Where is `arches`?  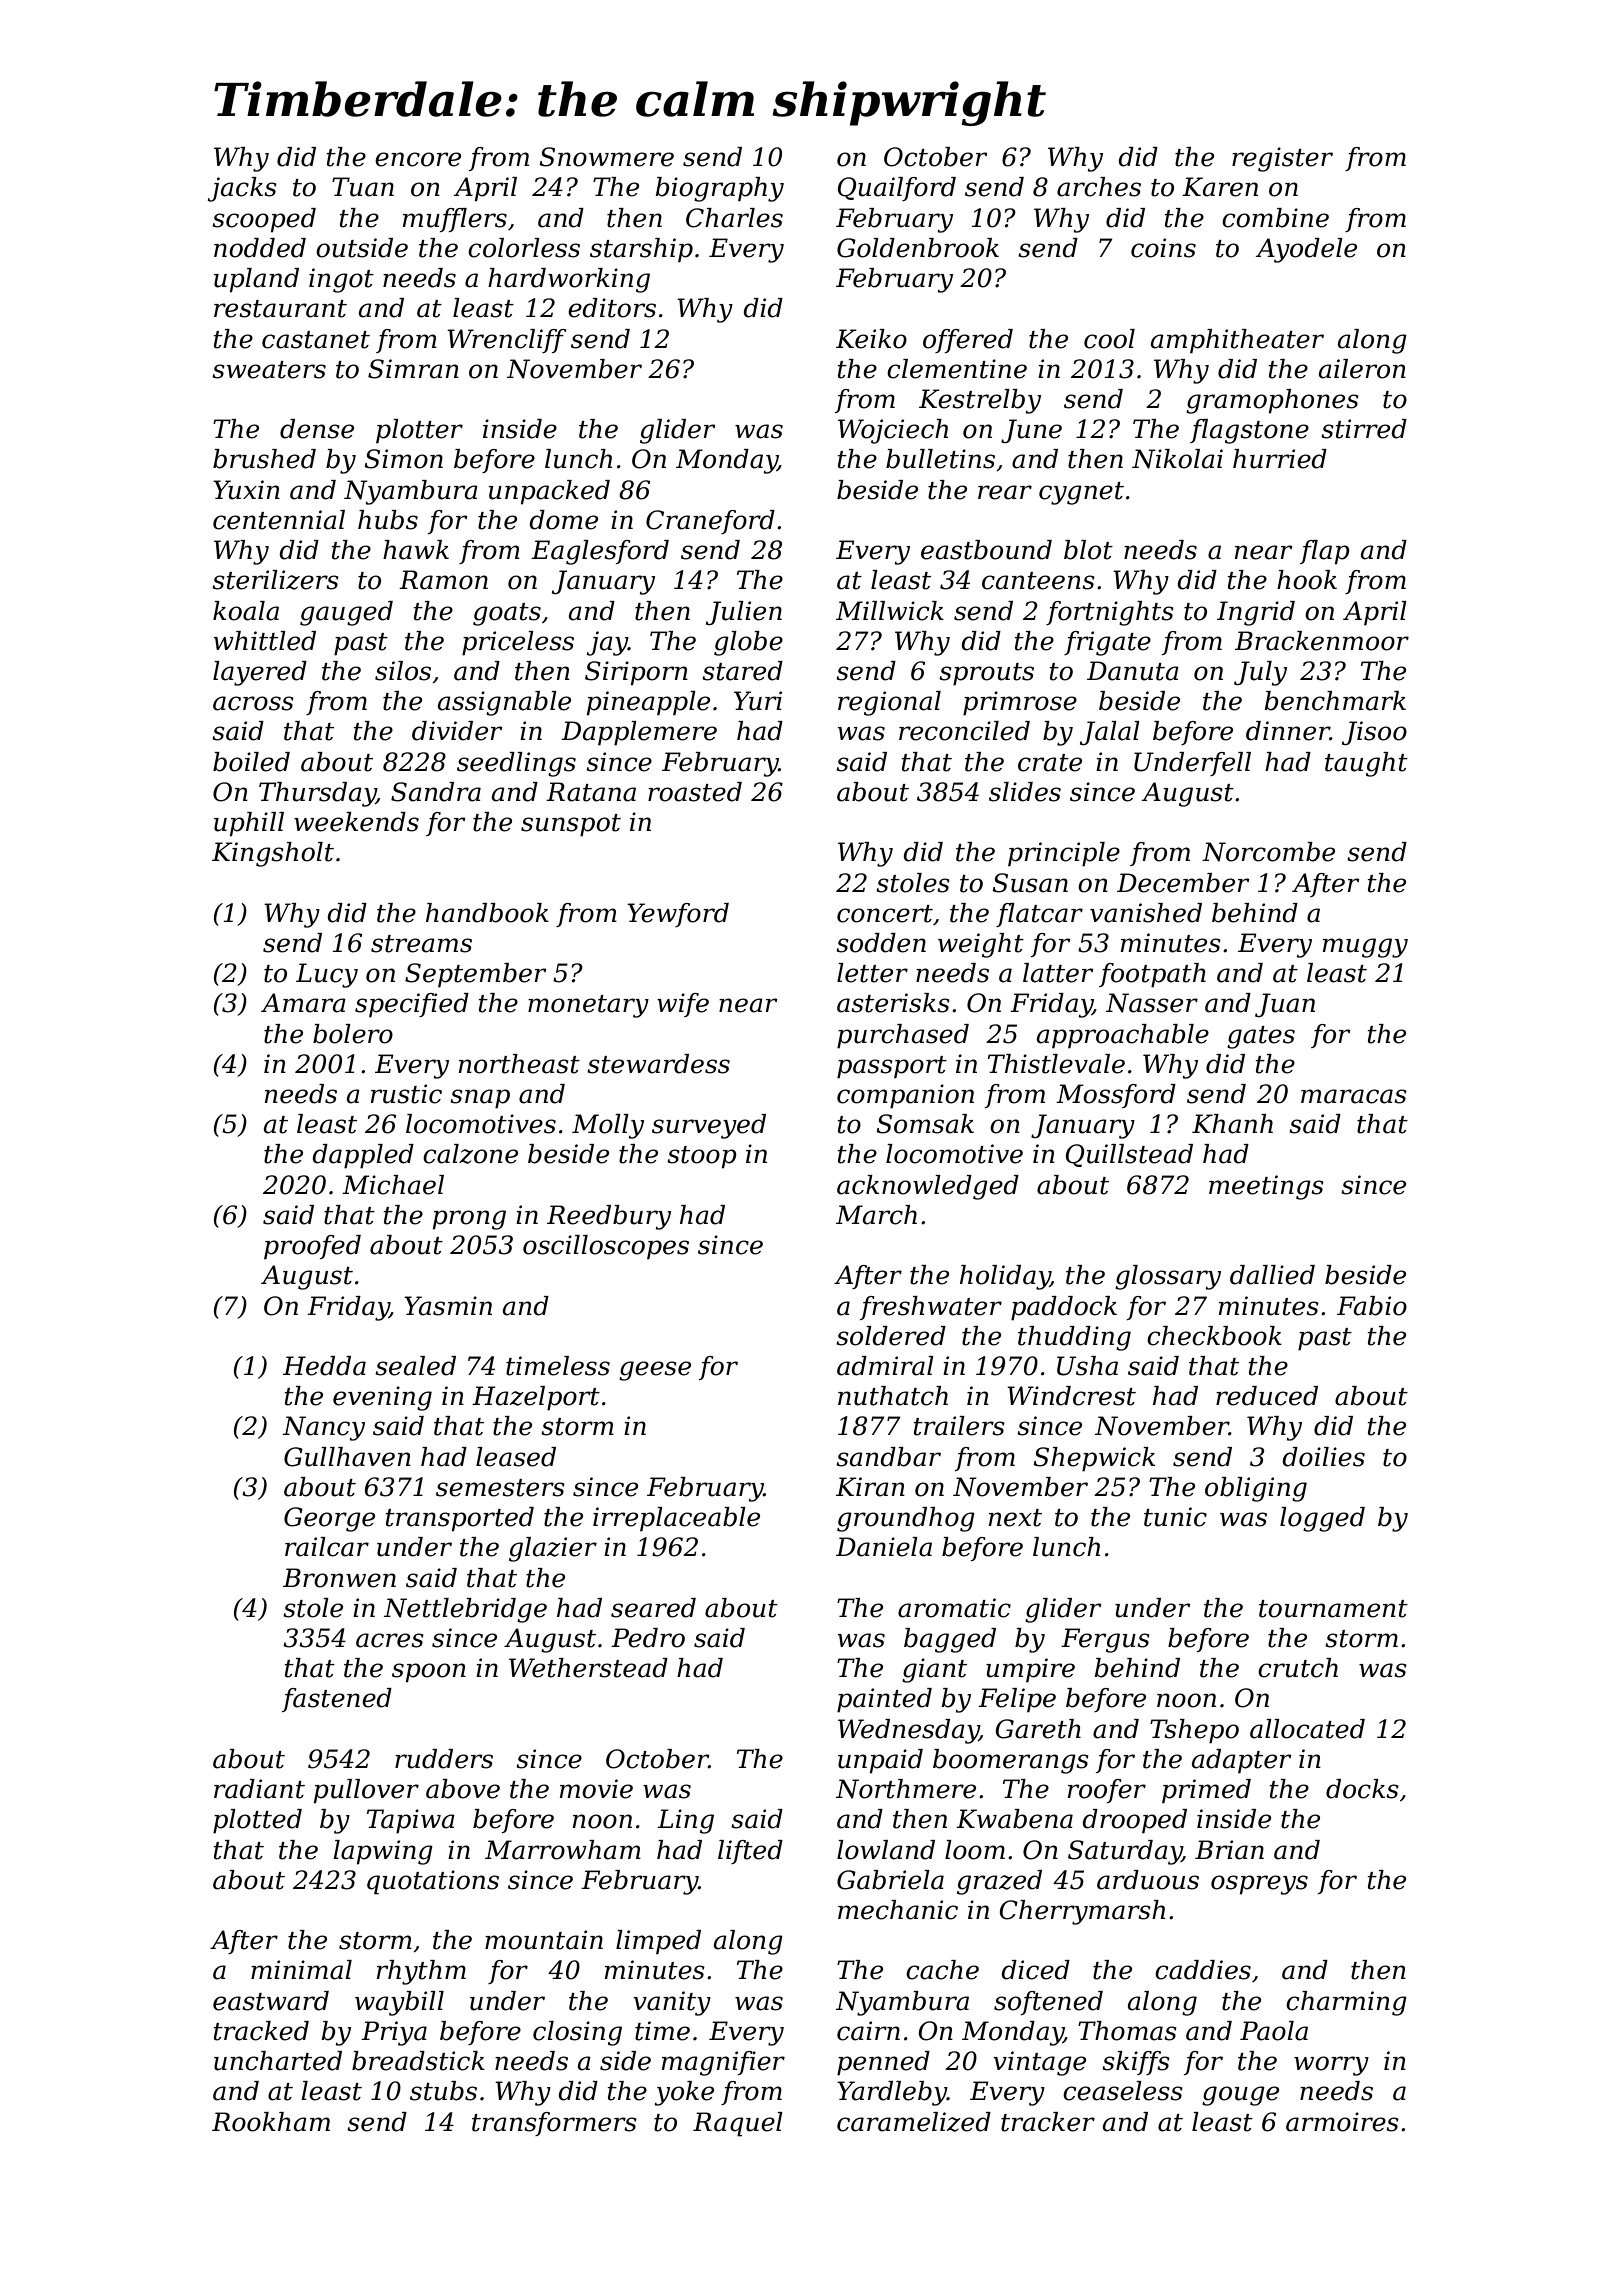
arches is located at coordinates (1099, 187).
